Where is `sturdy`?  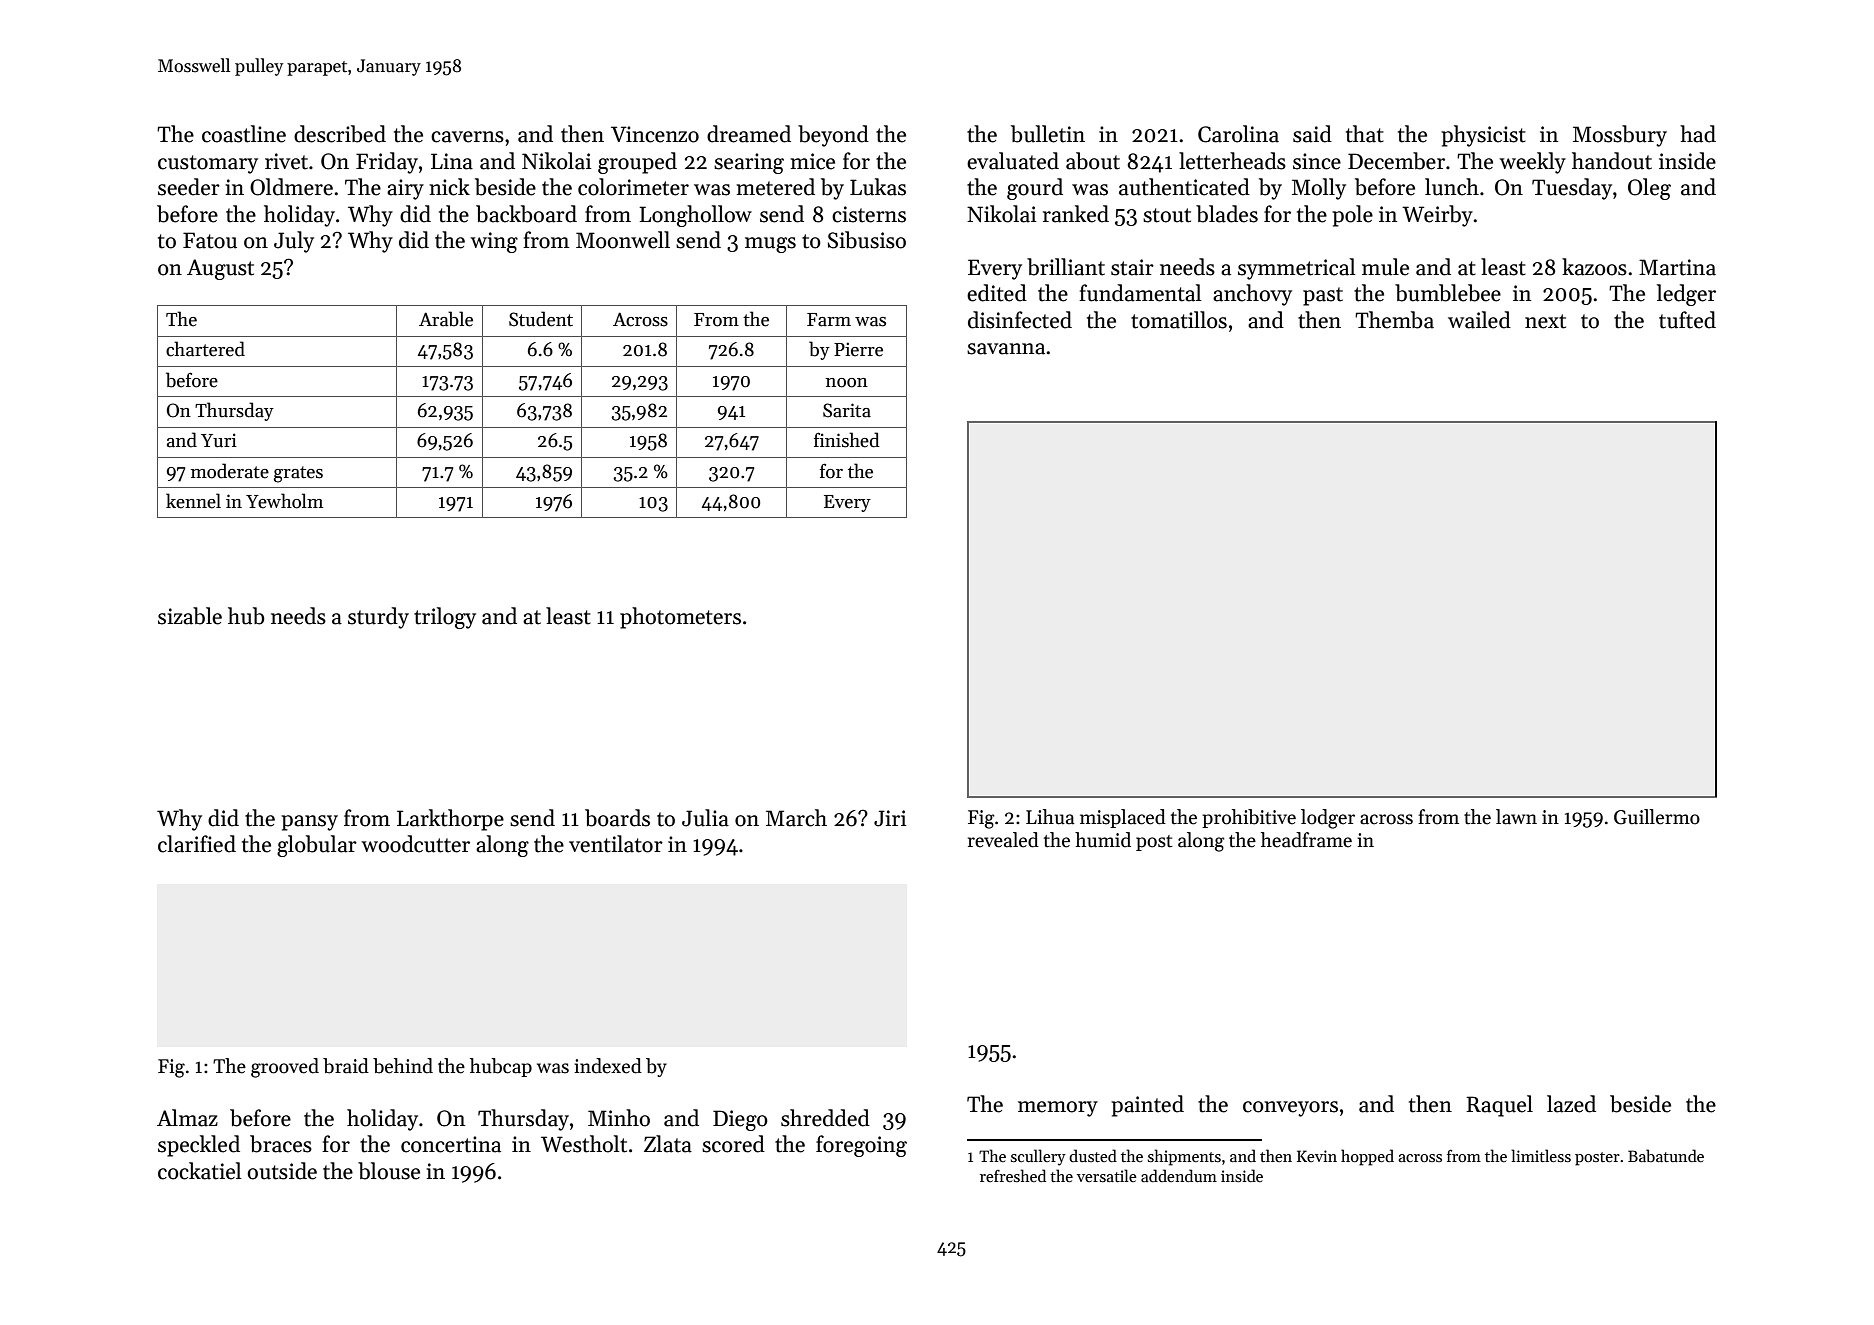
sturdy is located at coordinates (378, 618).
